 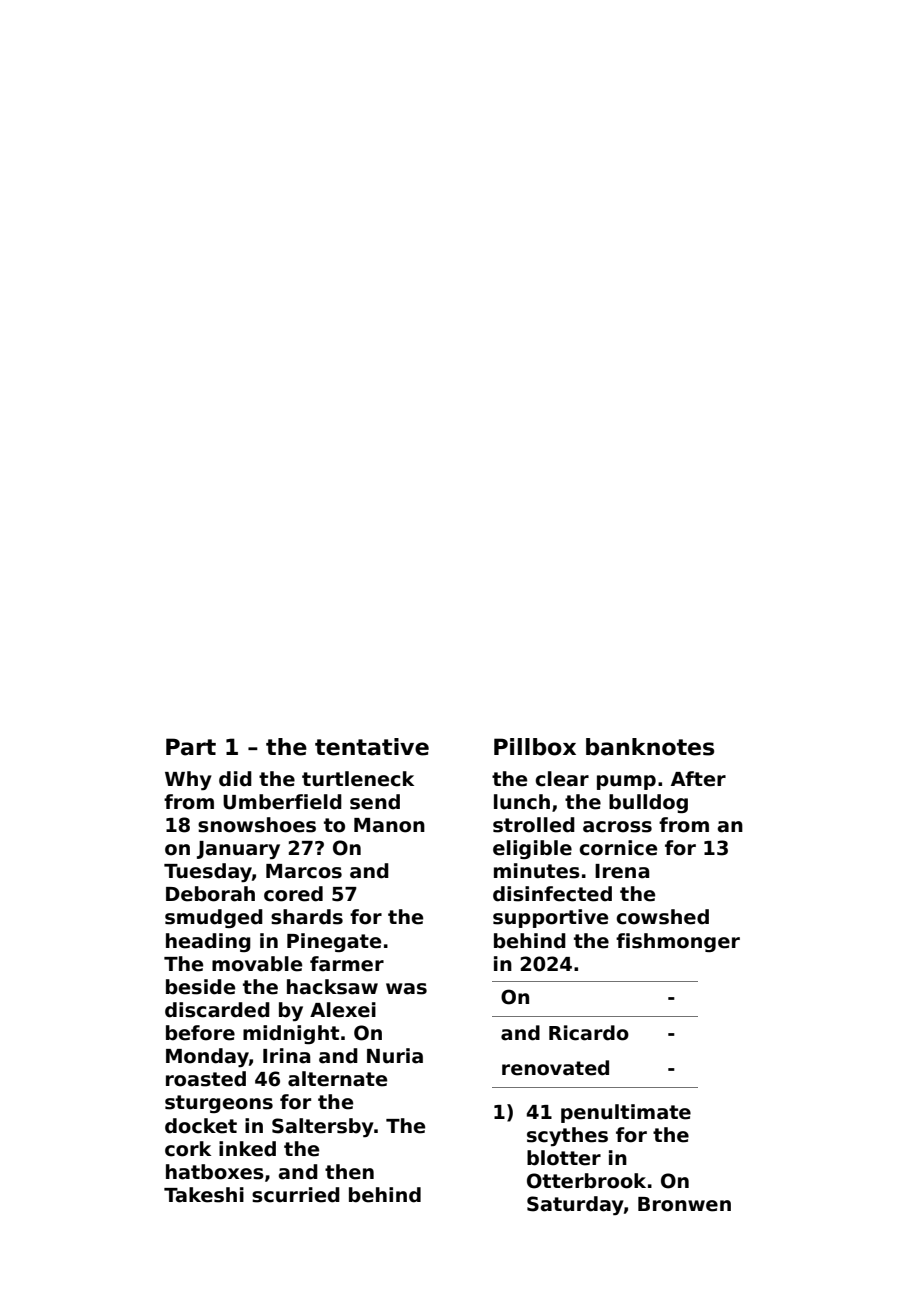 I want to click on Why, so click(x=188, y=780).
